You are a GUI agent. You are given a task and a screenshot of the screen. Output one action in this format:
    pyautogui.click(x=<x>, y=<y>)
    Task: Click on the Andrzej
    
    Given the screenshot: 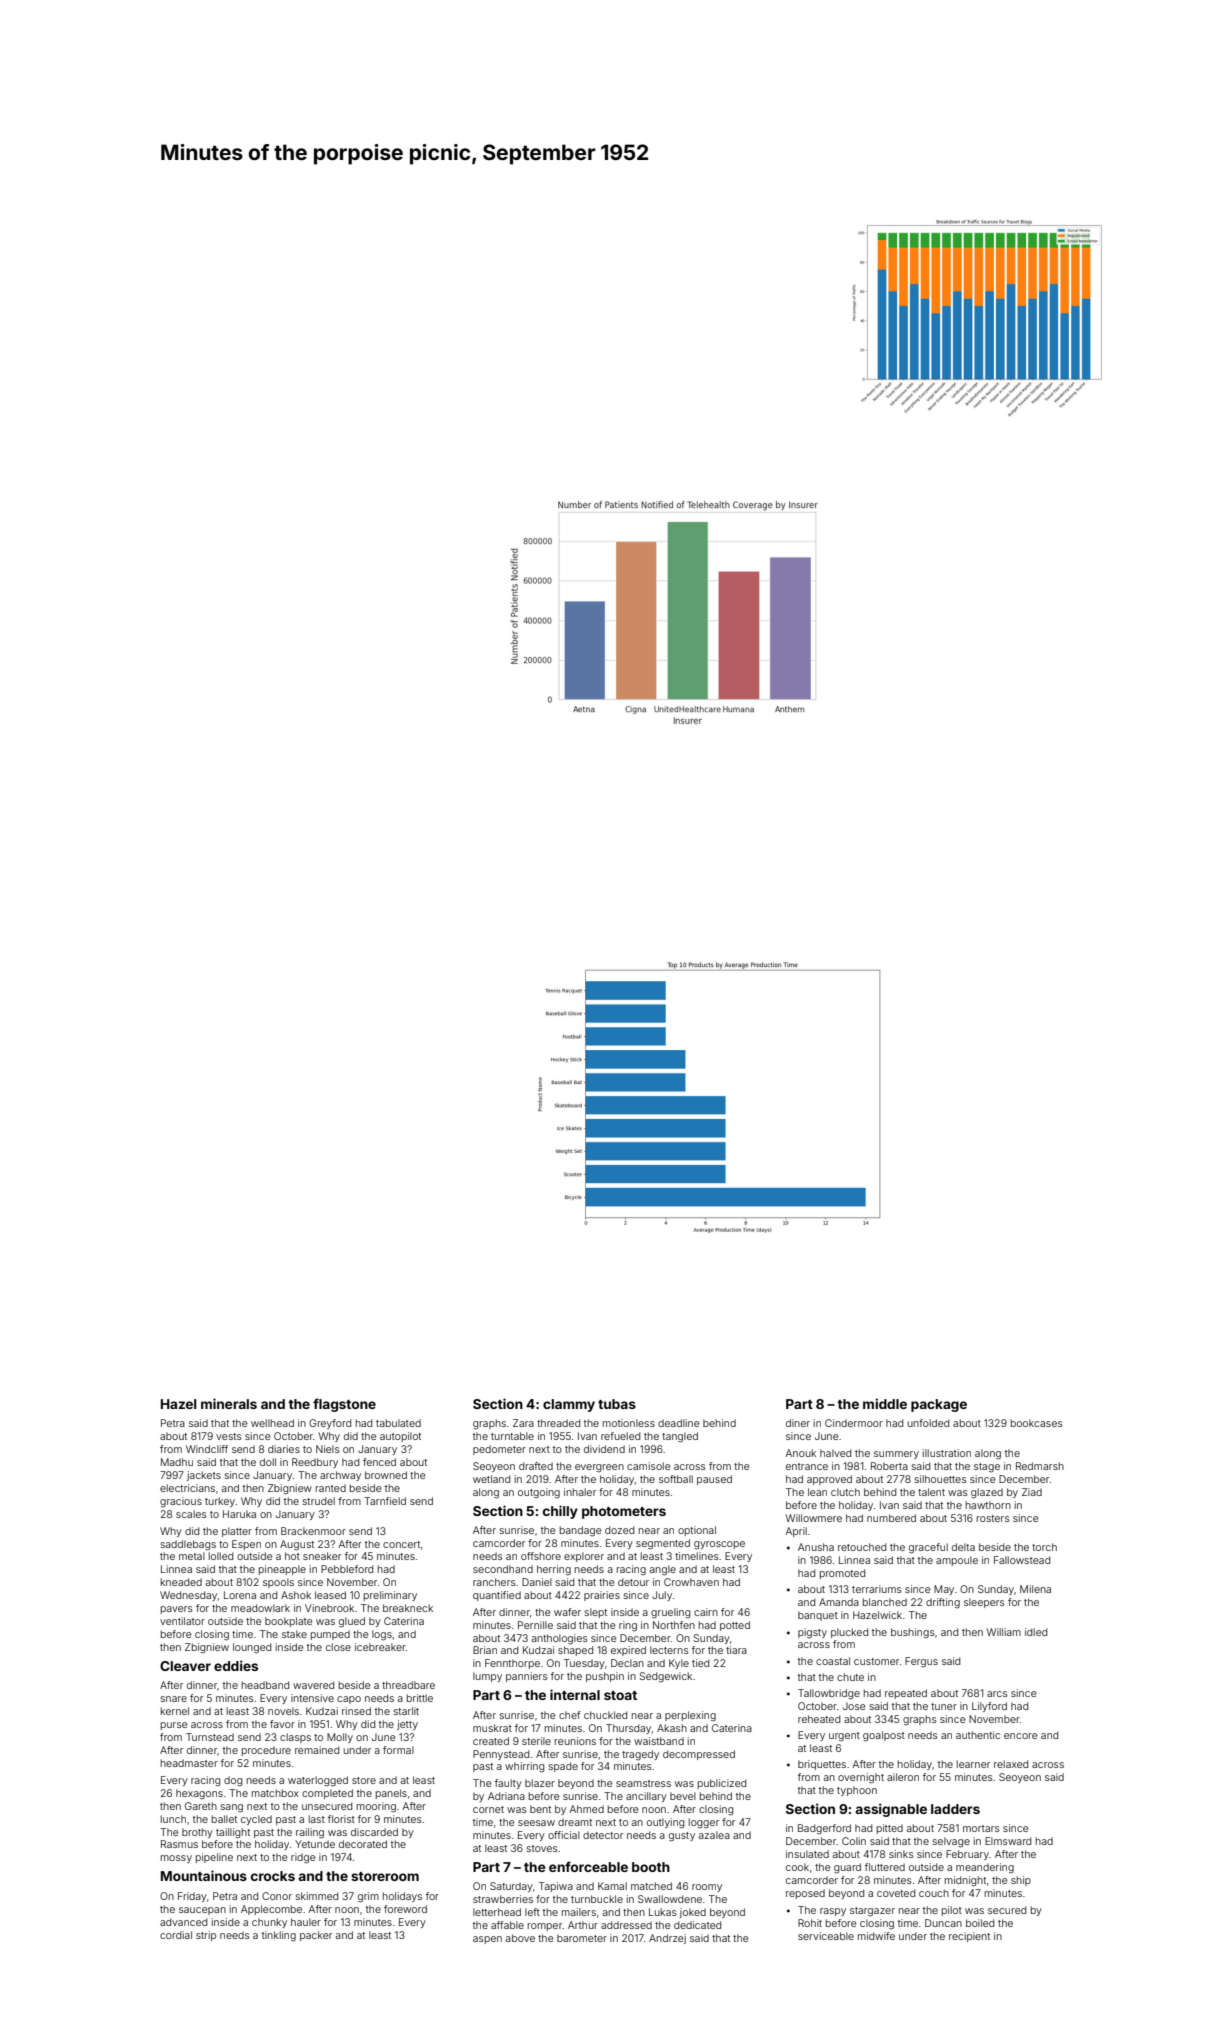 What is the action you would take?
    pyautogui.click(x=667, y=1939)
